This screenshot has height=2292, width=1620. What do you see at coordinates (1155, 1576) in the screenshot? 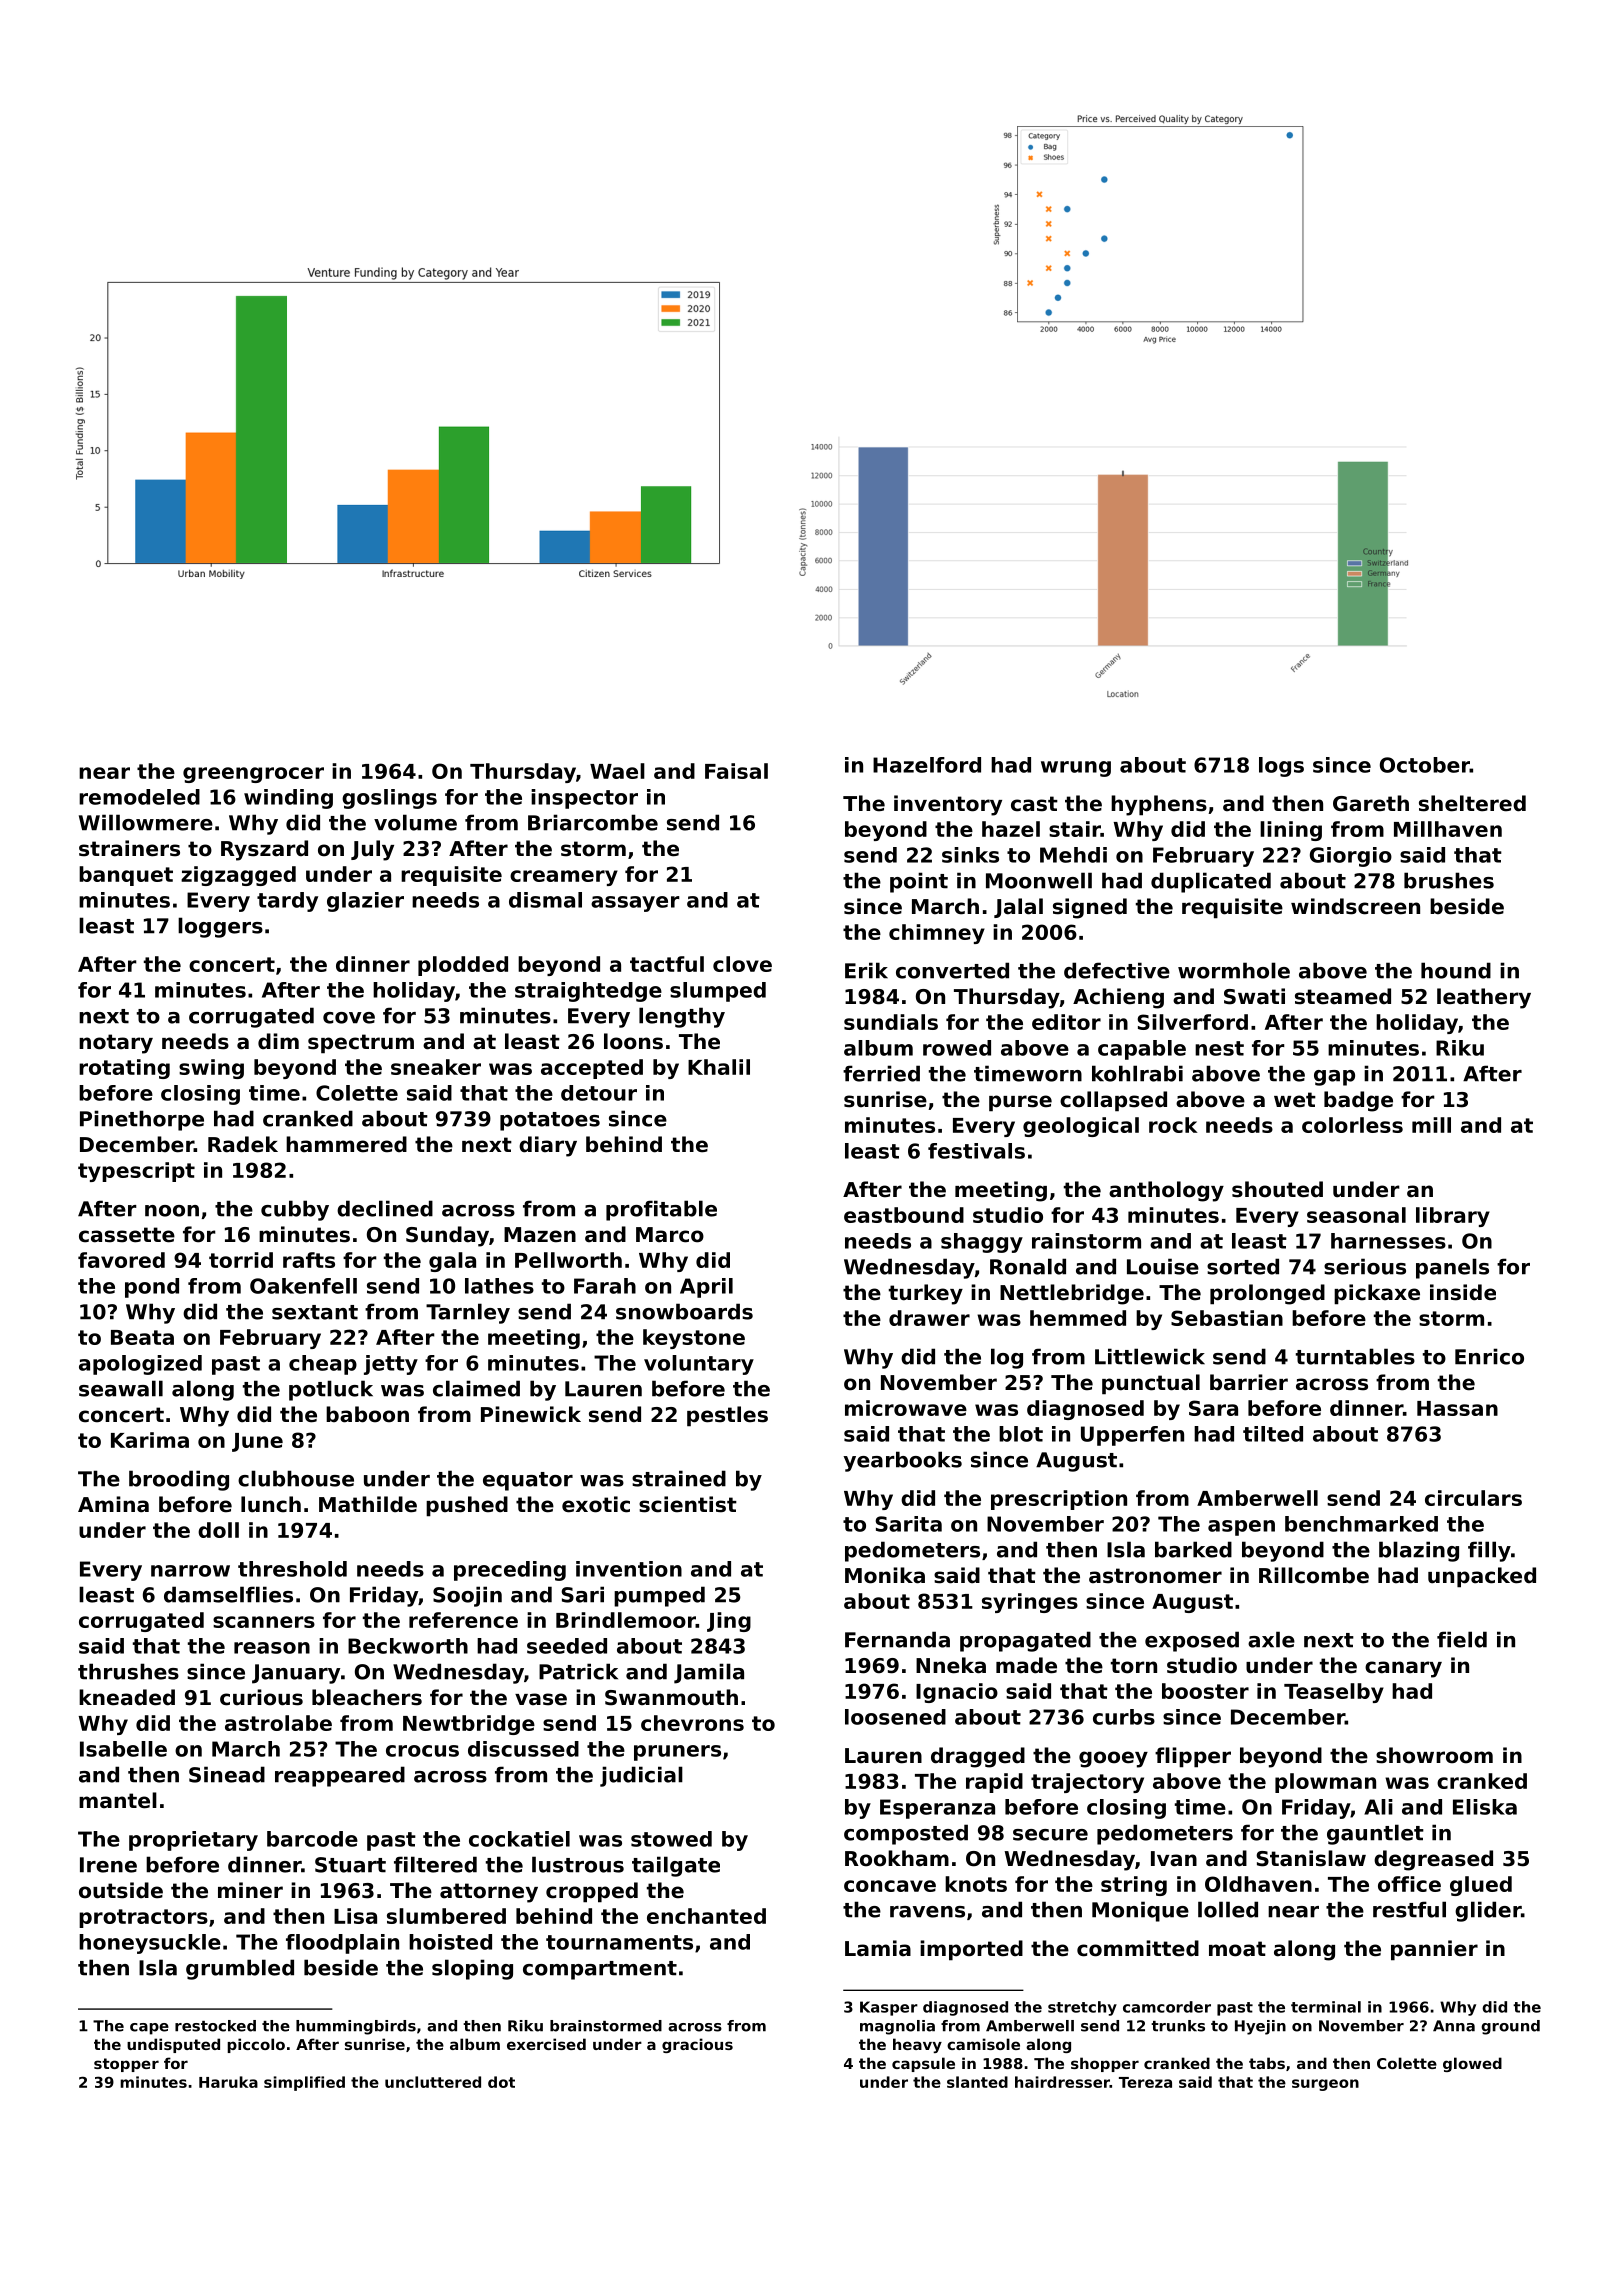
I see `astronomer` at bounding box center [1155, 1576].
